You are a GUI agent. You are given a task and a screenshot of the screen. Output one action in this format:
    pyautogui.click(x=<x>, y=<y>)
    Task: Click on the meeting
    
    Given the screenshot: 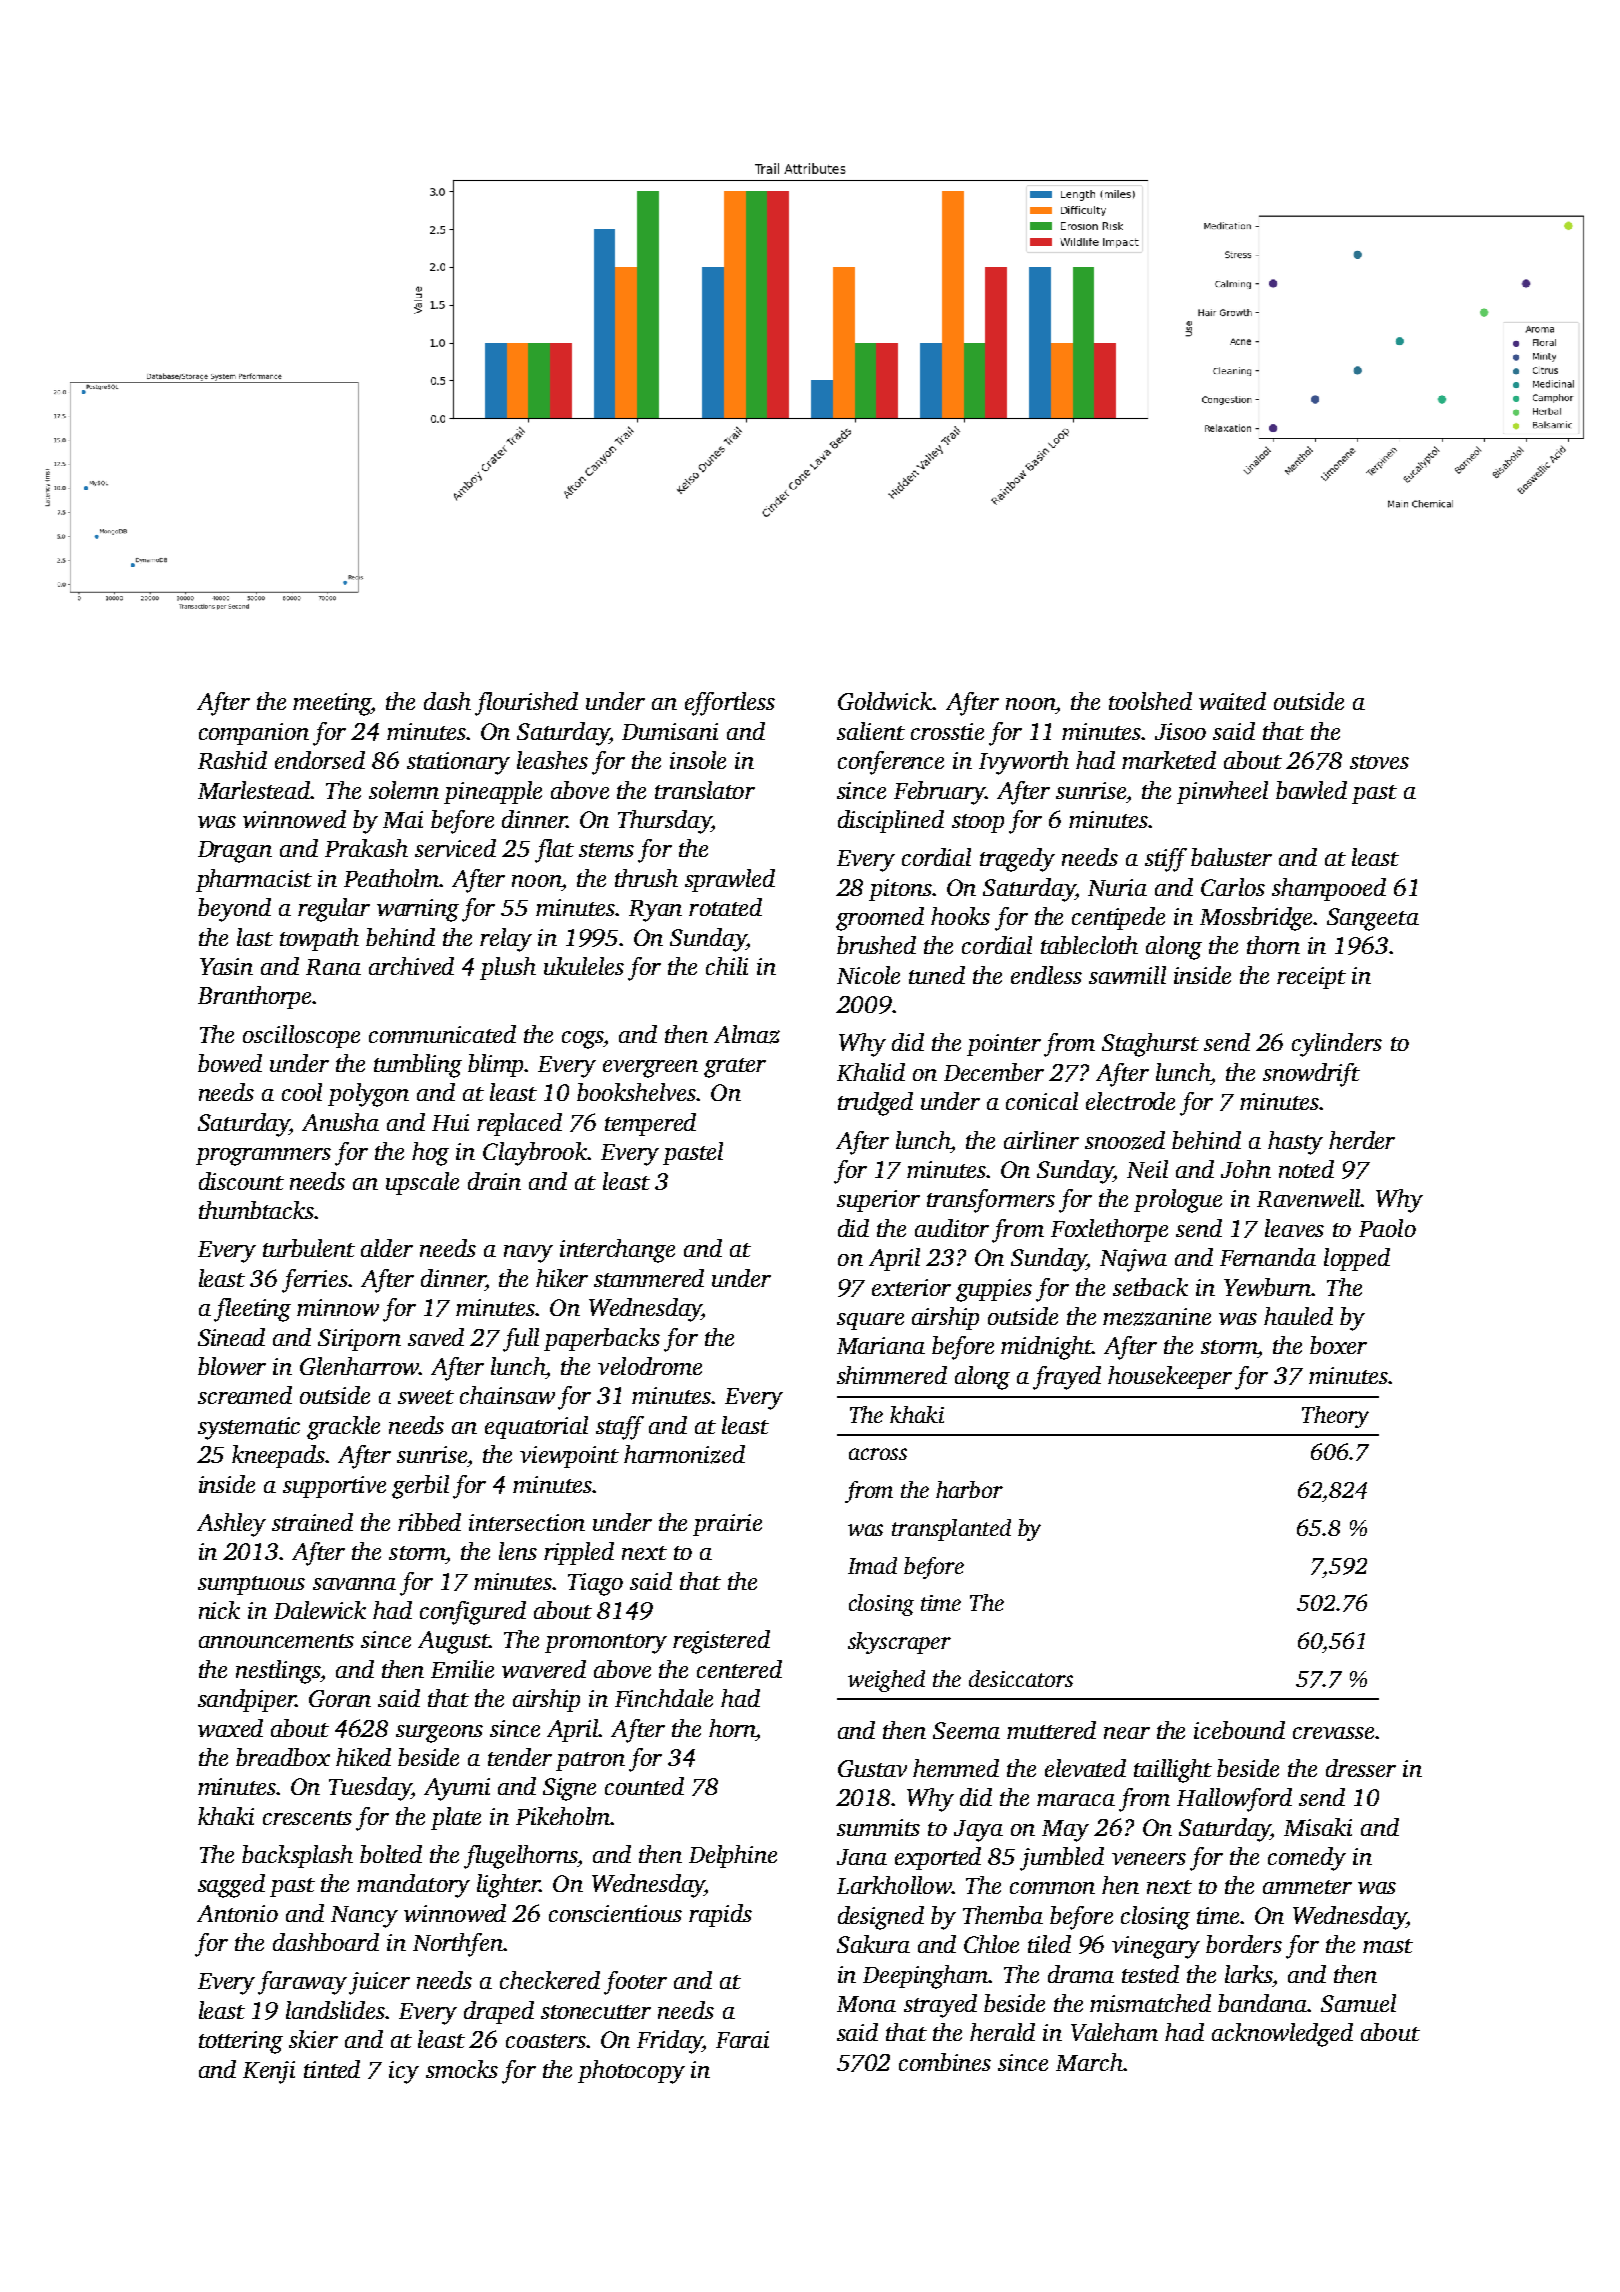 What is the action you would take?
    pyautogui.click(x=332, y=704)
